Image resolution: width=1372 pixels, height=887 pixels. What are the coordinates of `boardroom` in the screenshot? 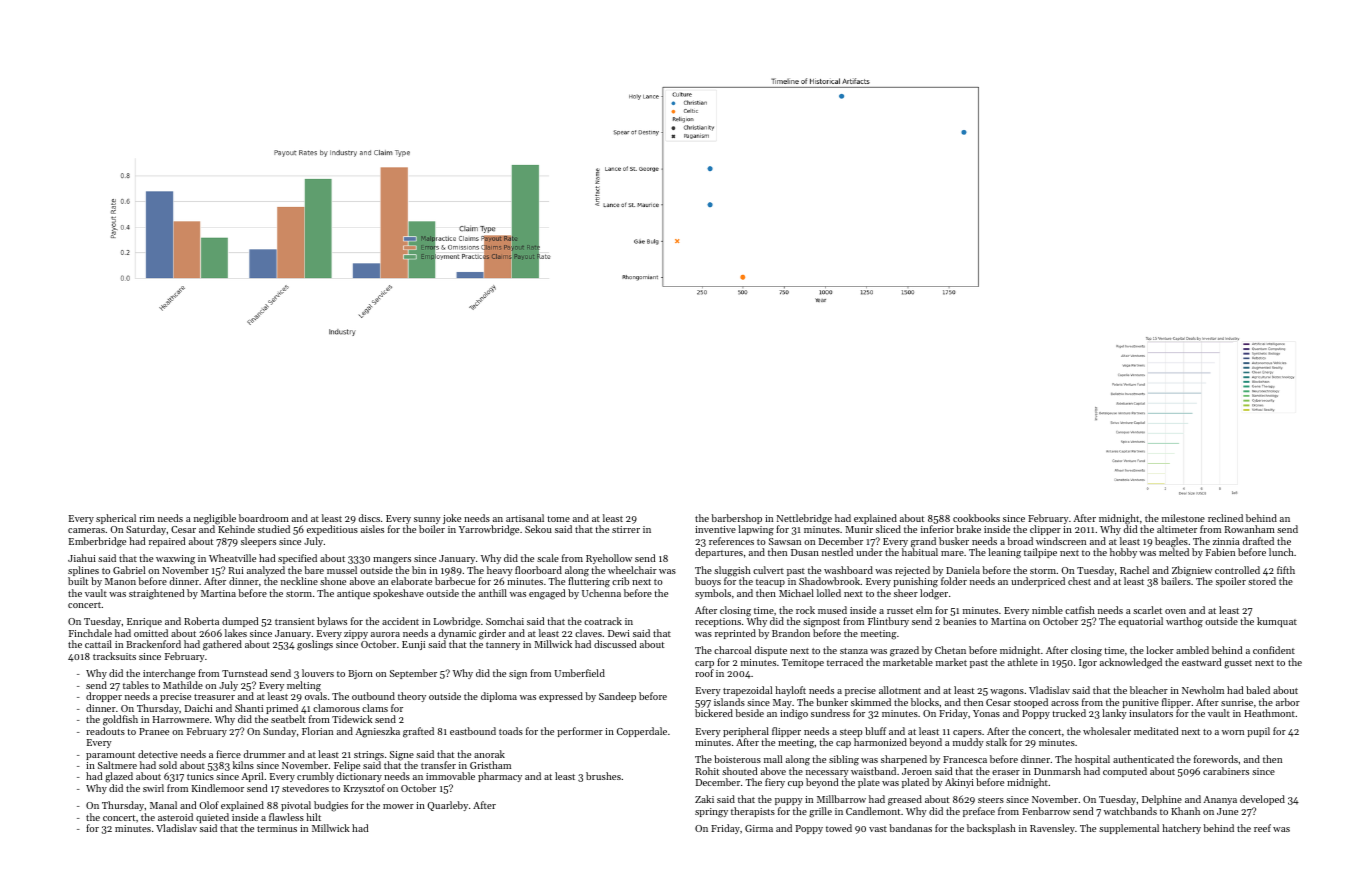 It's located at (264, 518).
